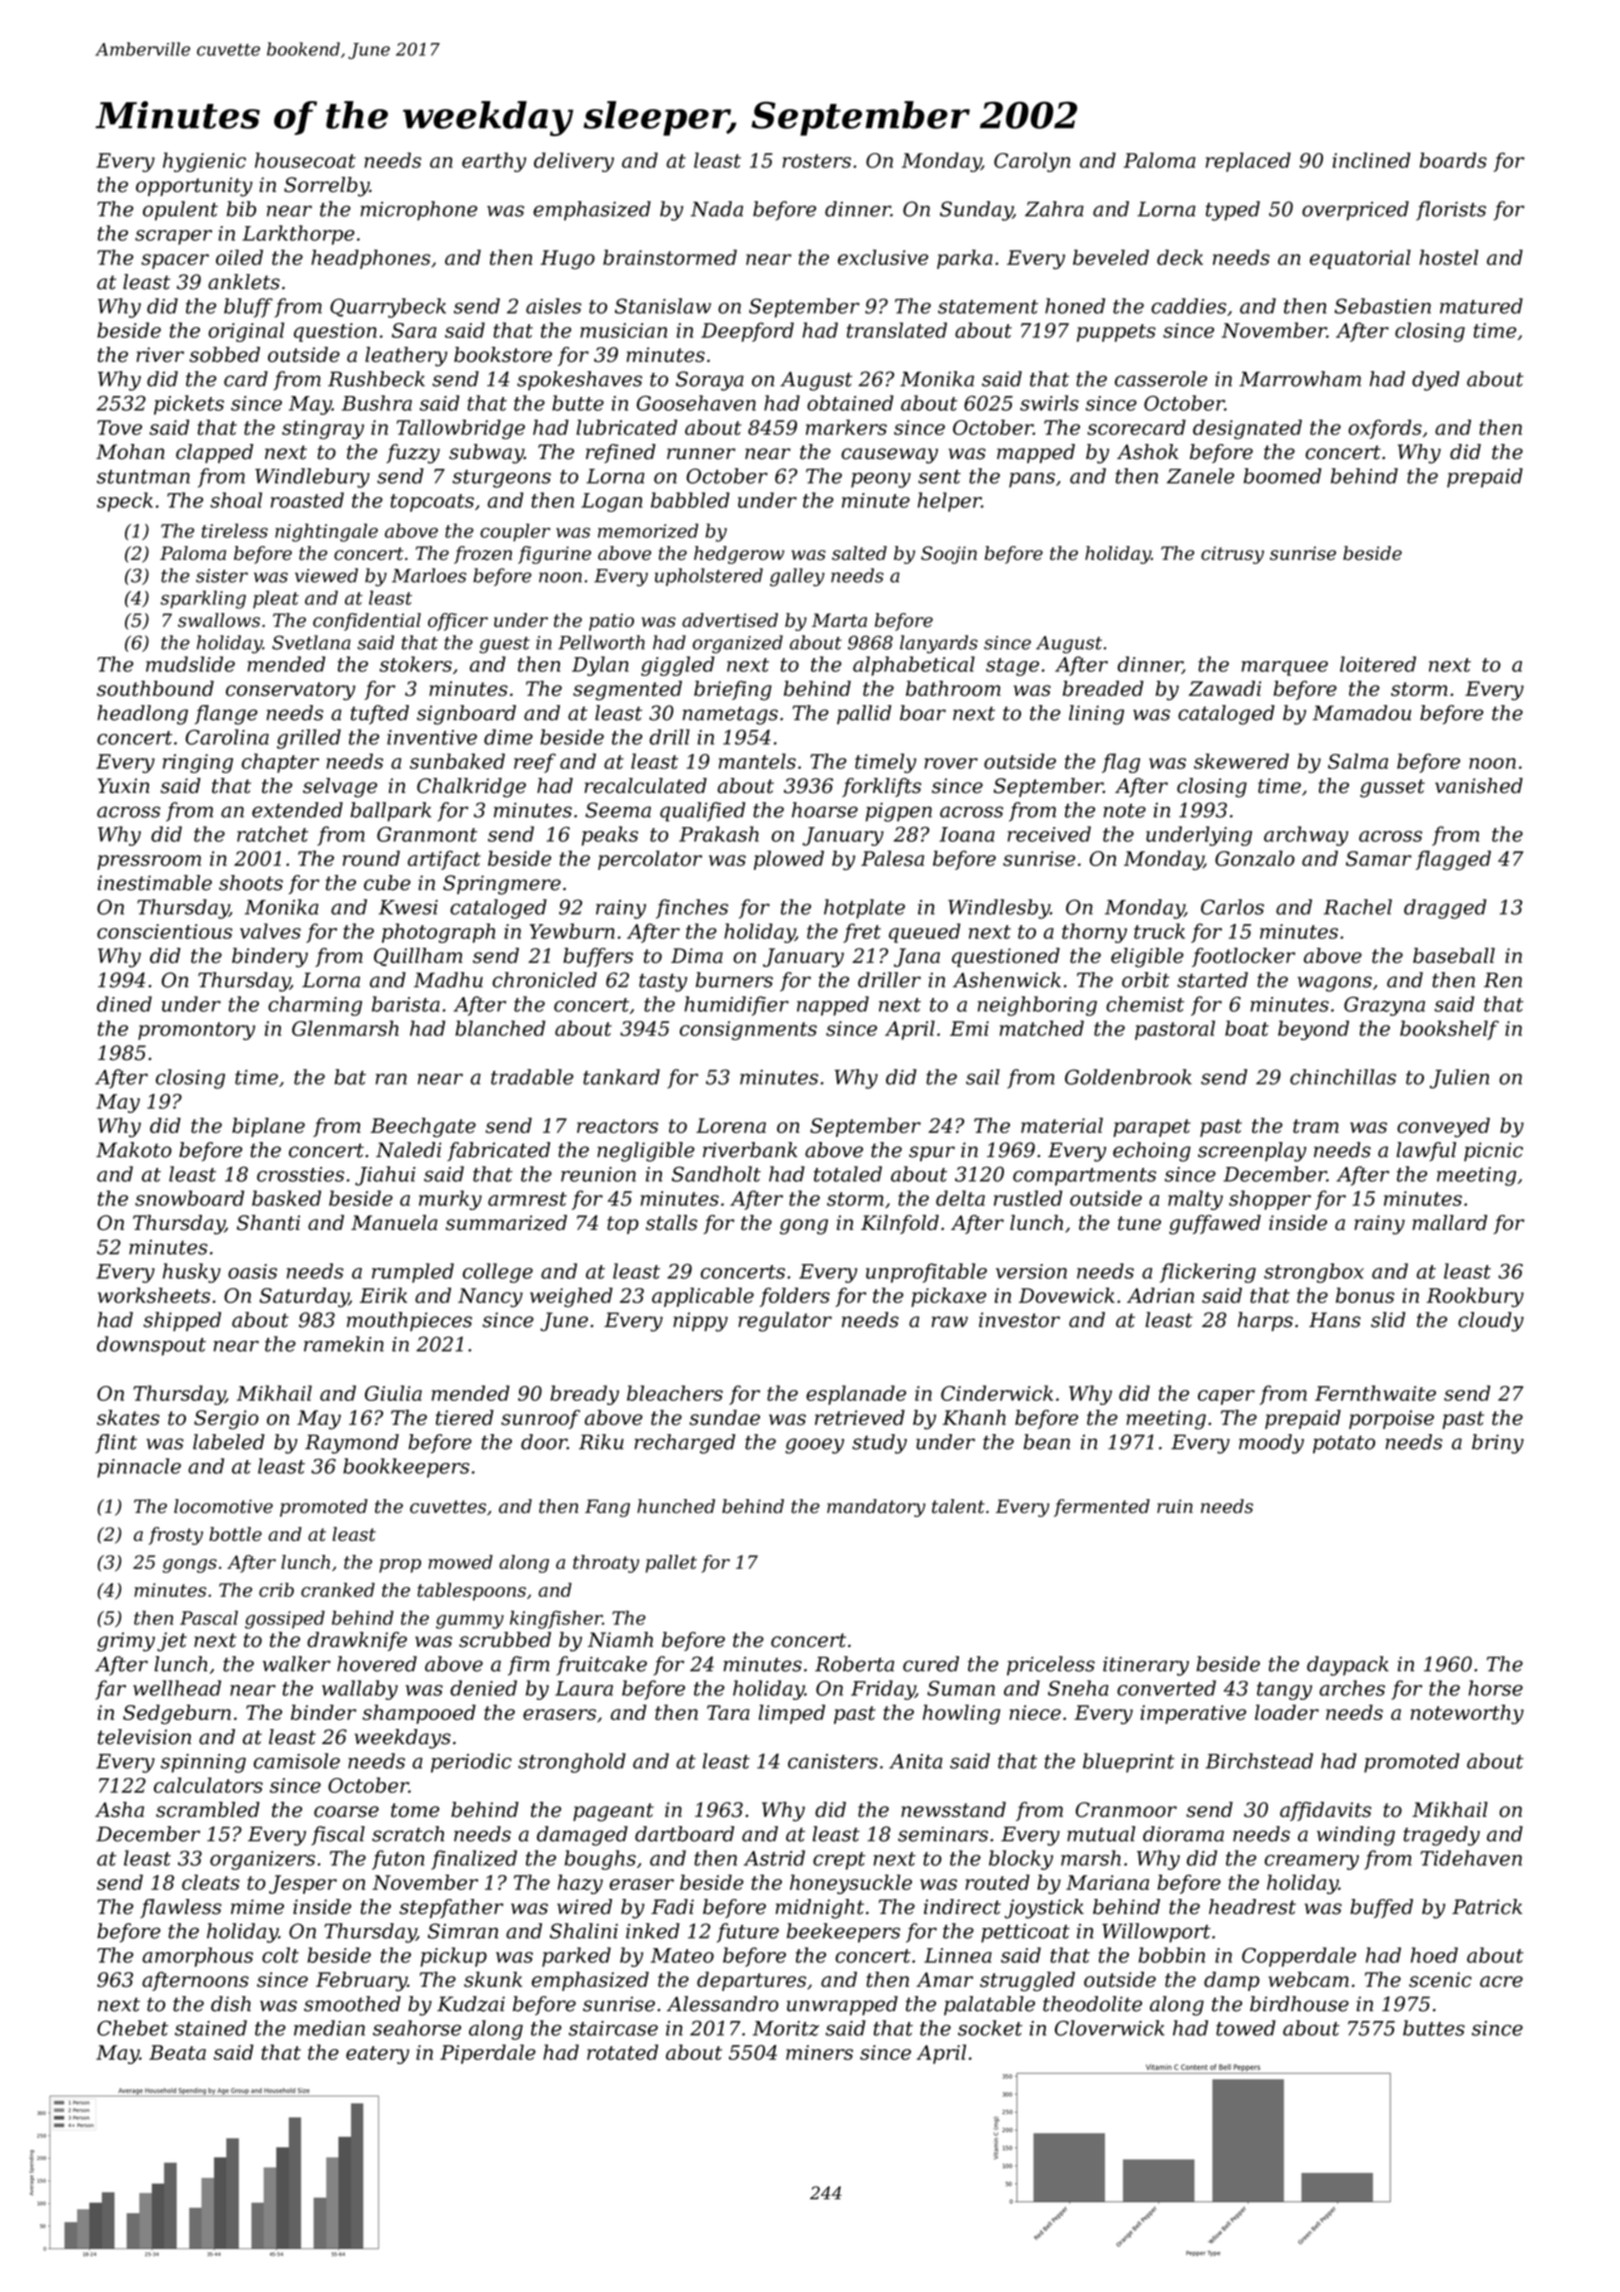 The image size is (1620, 2292). What do you see at coordinates (690, 500) in the image?
I see `babbled` at bounding box center [690, 500].
